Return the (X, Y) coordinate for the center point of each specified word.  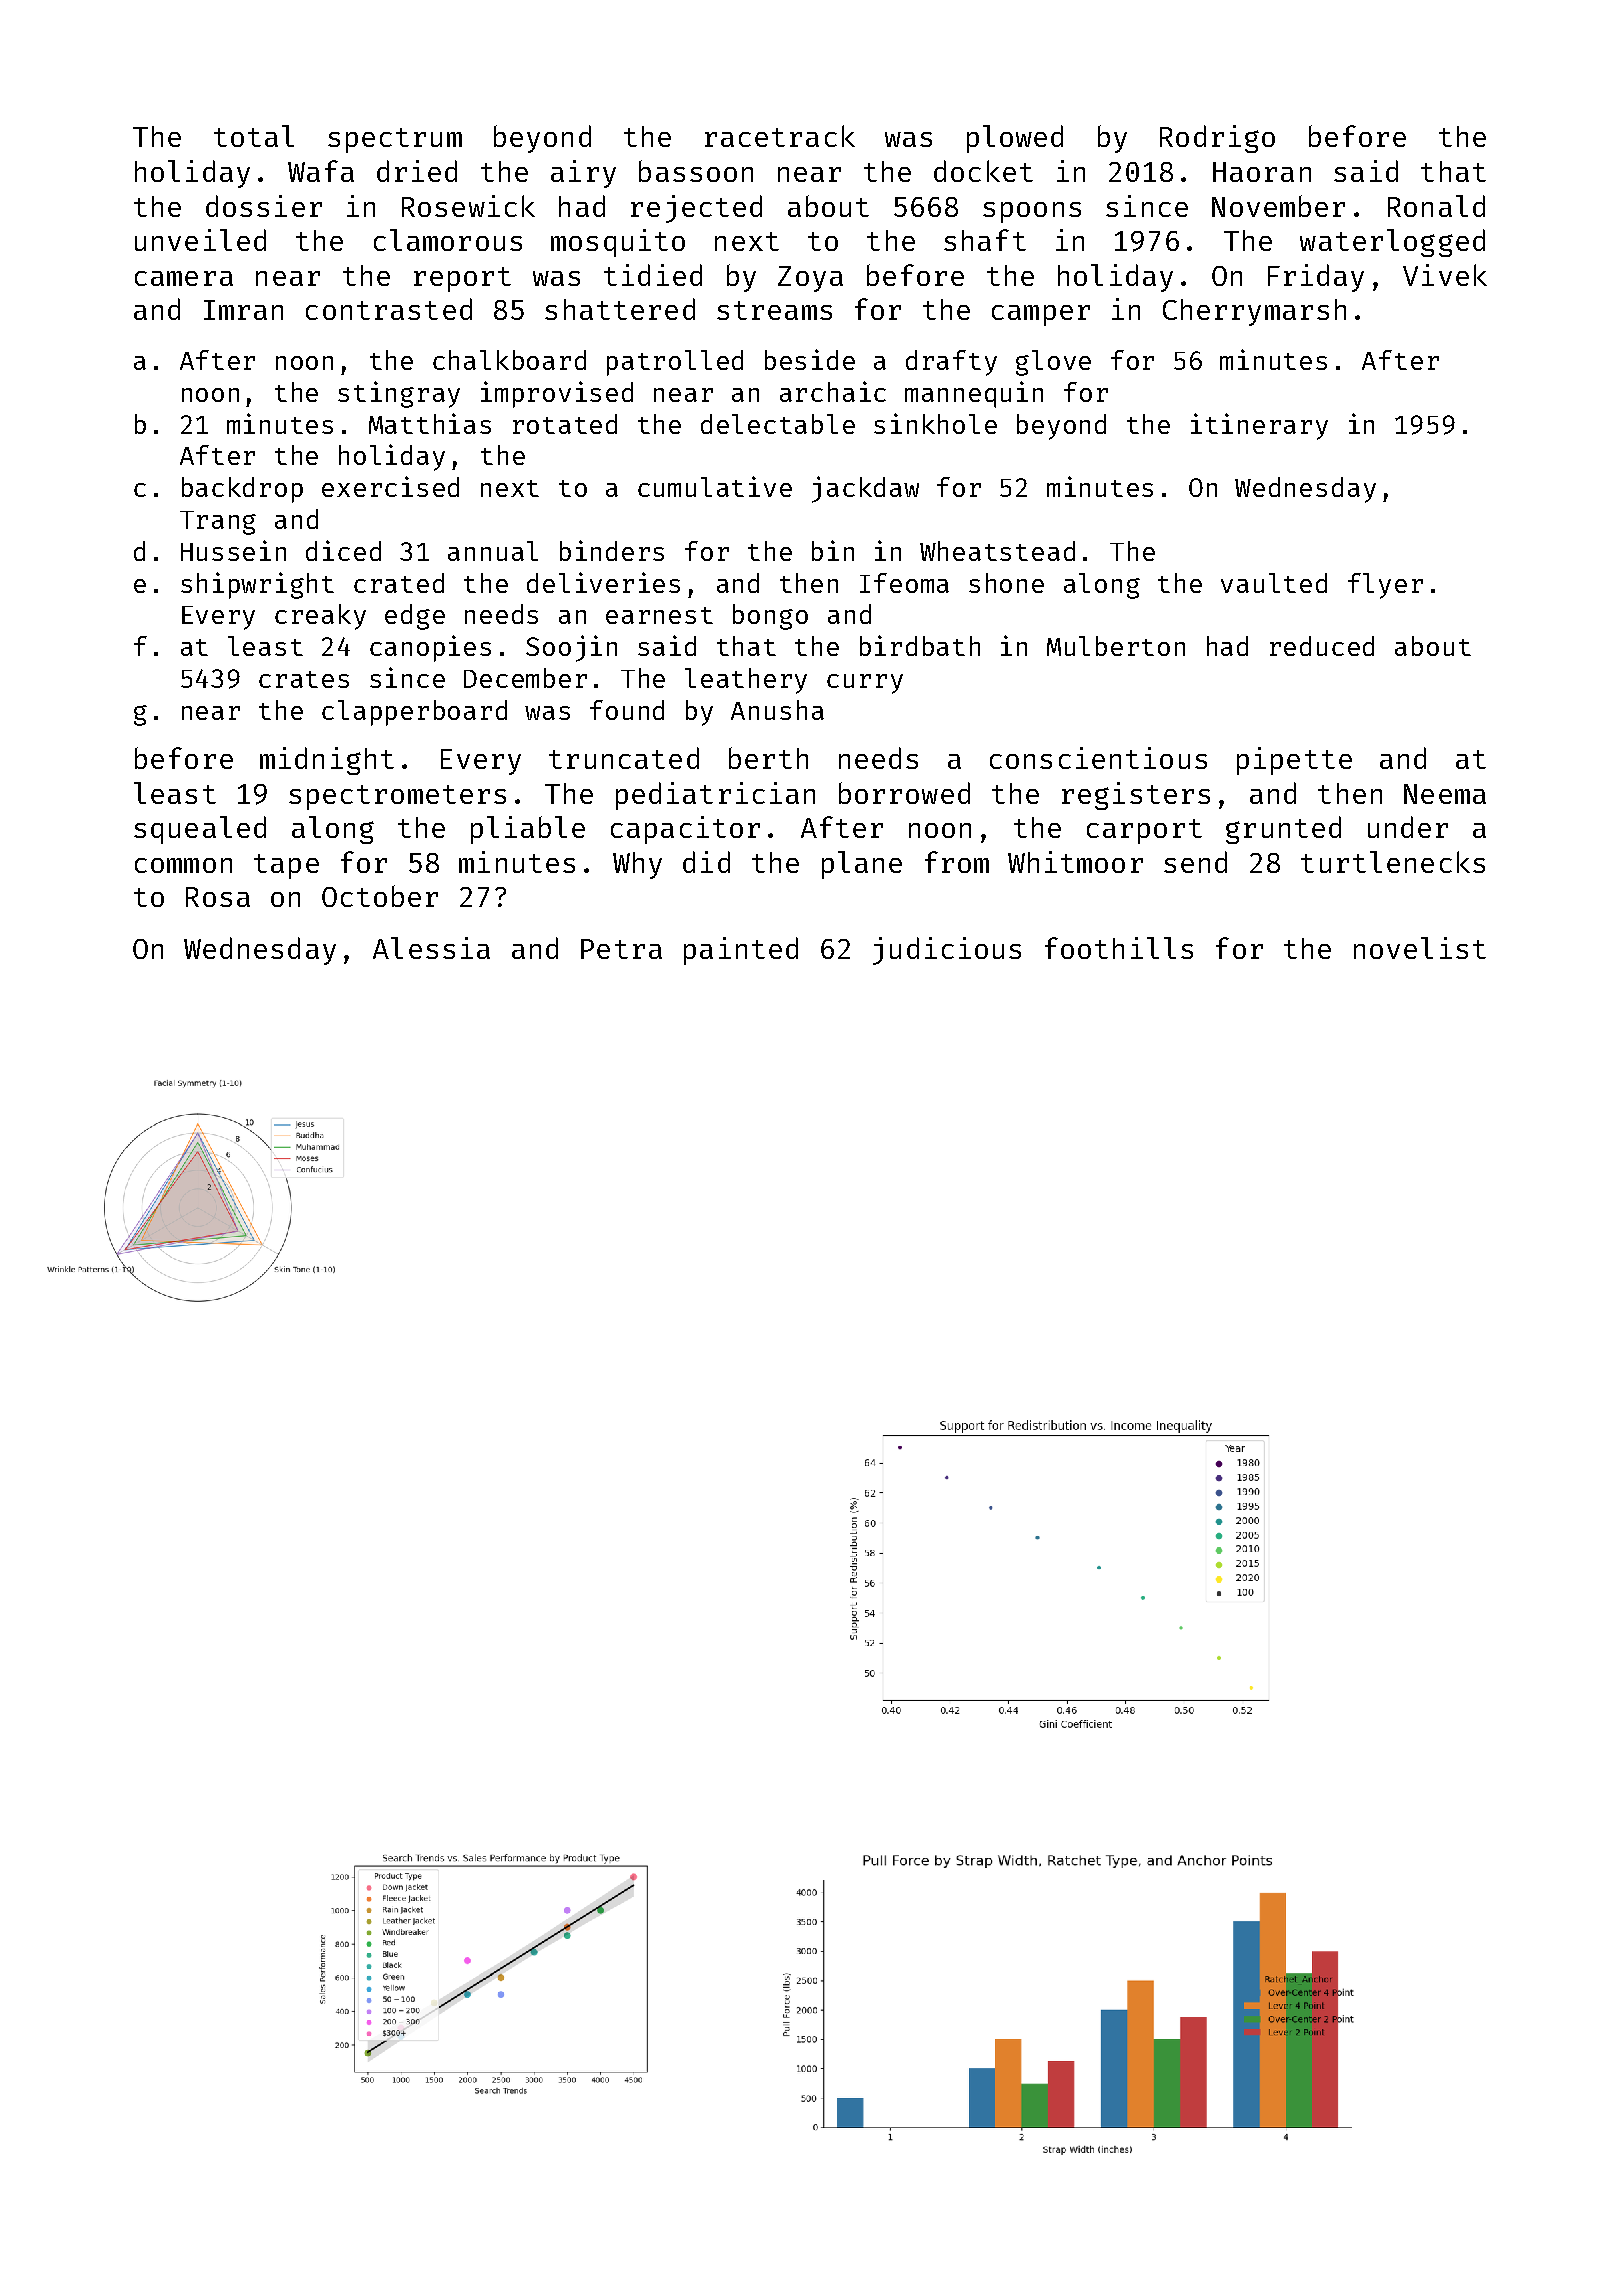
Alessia (431, 948)
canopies (430, 648)
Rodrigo (1217, 139)
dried (417, 171)
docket (983, 171)
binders (612, 550)
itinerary (1259, 426)
